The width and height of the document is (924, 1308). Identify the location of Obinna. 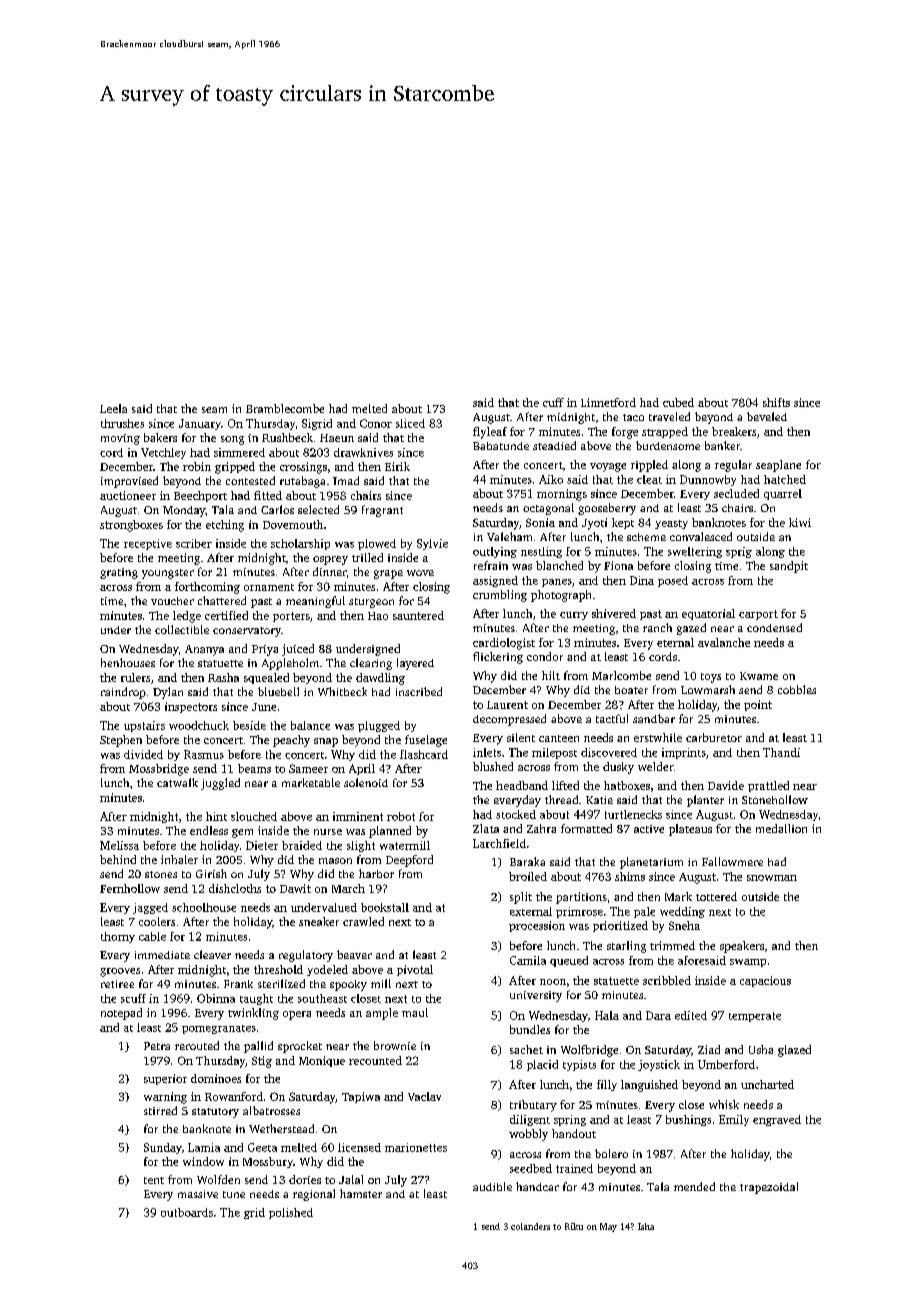
(216, 998).
